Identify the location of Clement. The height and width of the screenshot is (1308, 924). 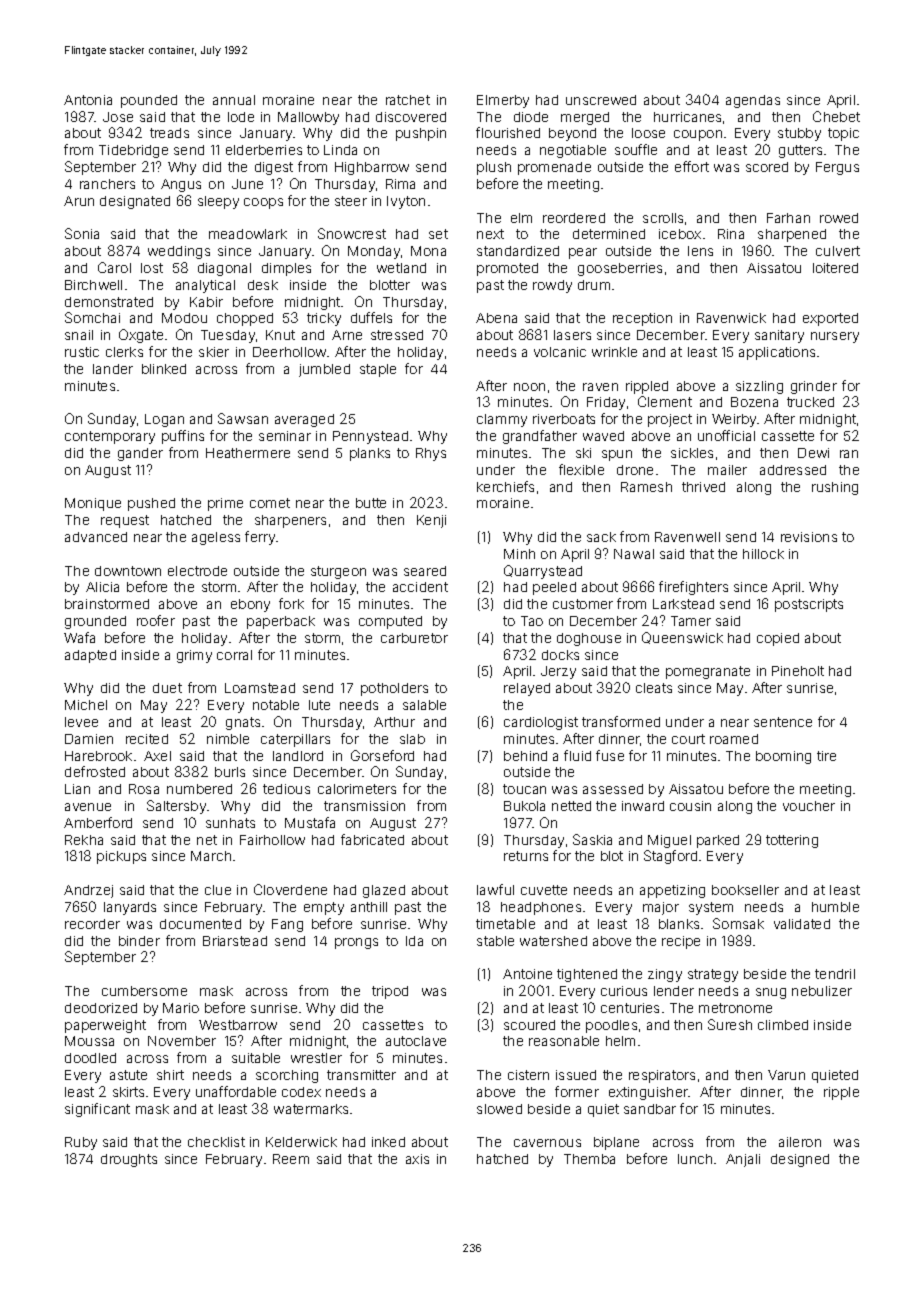
(665, 401).
